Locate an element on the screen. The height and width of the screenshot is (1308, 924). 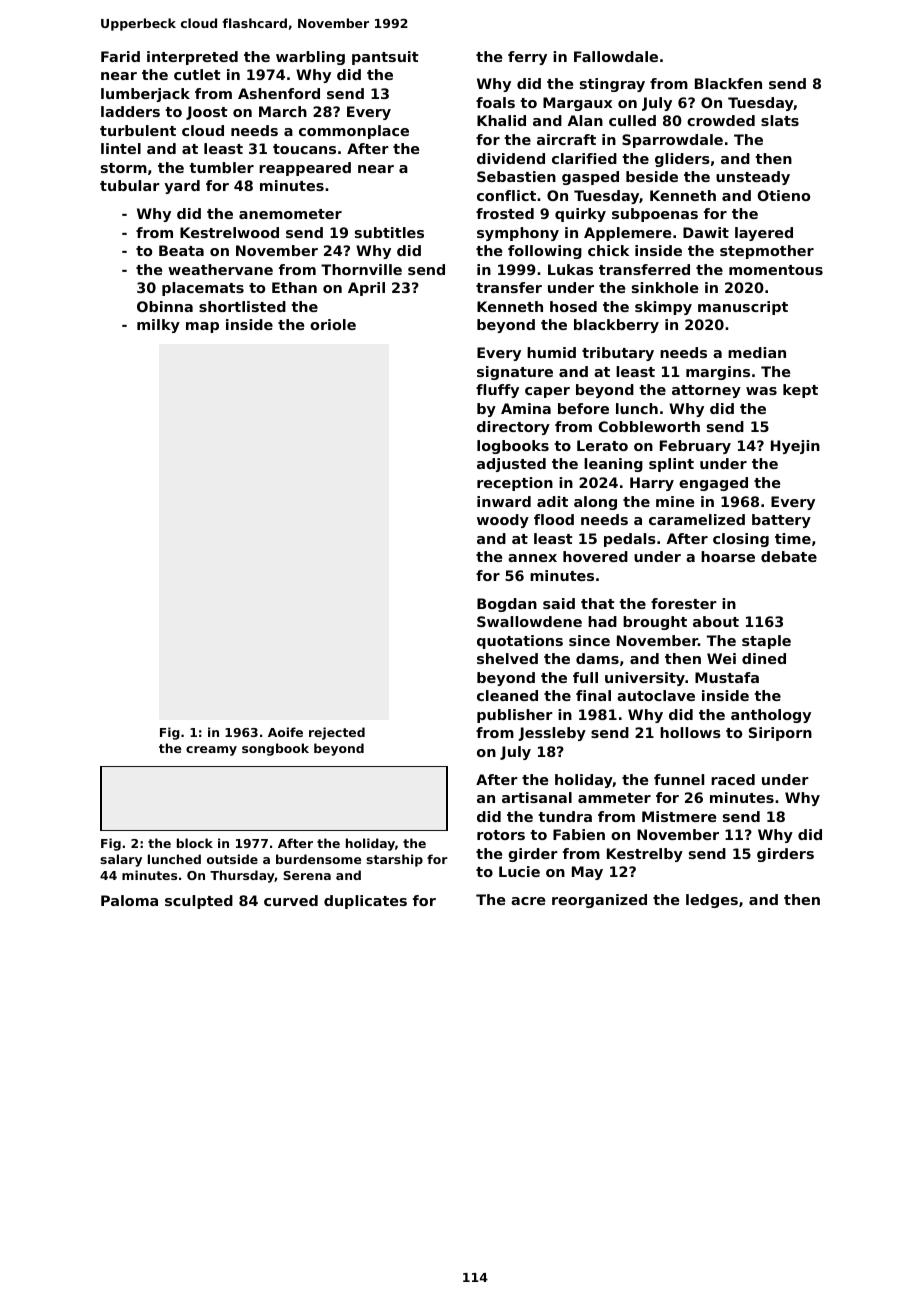
Aoife is located at coordinates (285, 732).
